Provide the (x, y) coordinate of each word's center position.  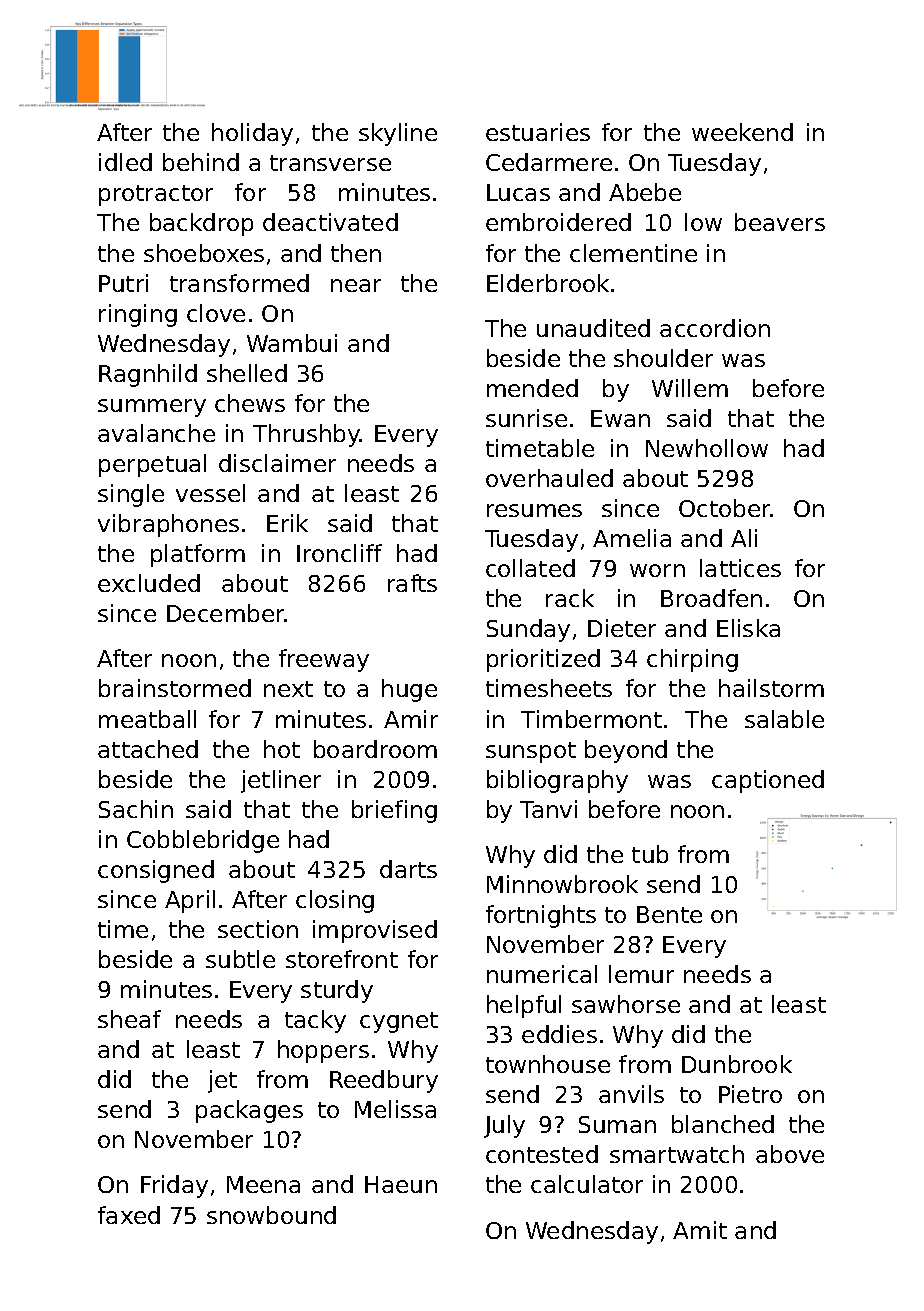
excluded (149, 583)
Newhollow (707, 448)
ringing (138, 315)
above (790, 1154)
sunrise (526, 418)
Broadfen (711, 598)
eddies (559, 1034)
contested (542, 1154)
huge (409, 690)
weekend (742, 132)
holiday (252, 134)
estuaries (538, 132)
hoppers (323, 1051)
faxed (129, 1215)
